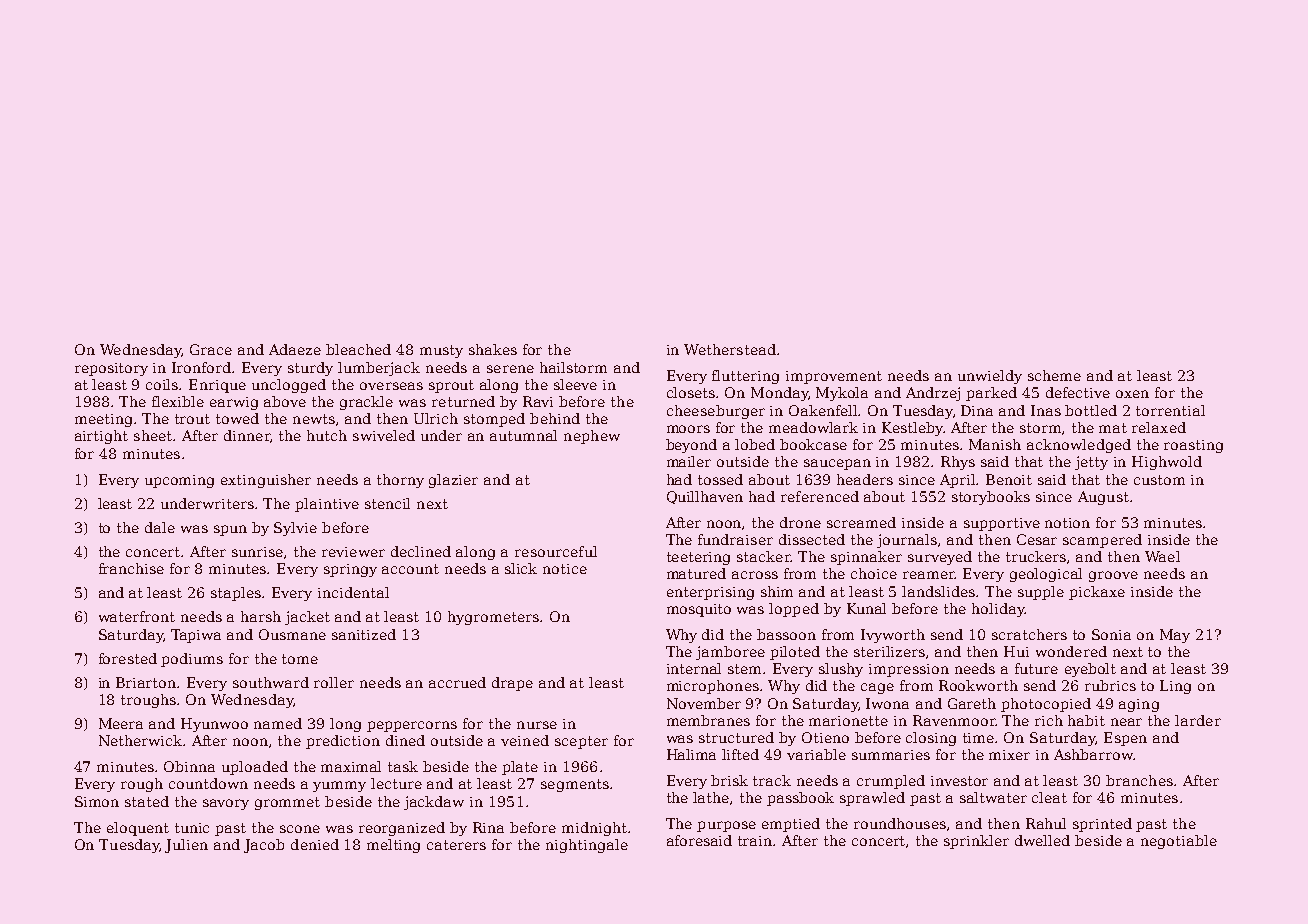 The width and height of the screenshot is (1308, 924). Describe the element at coordinates (933, 394) in the screenshot. I see `Andrzej` at that location.
